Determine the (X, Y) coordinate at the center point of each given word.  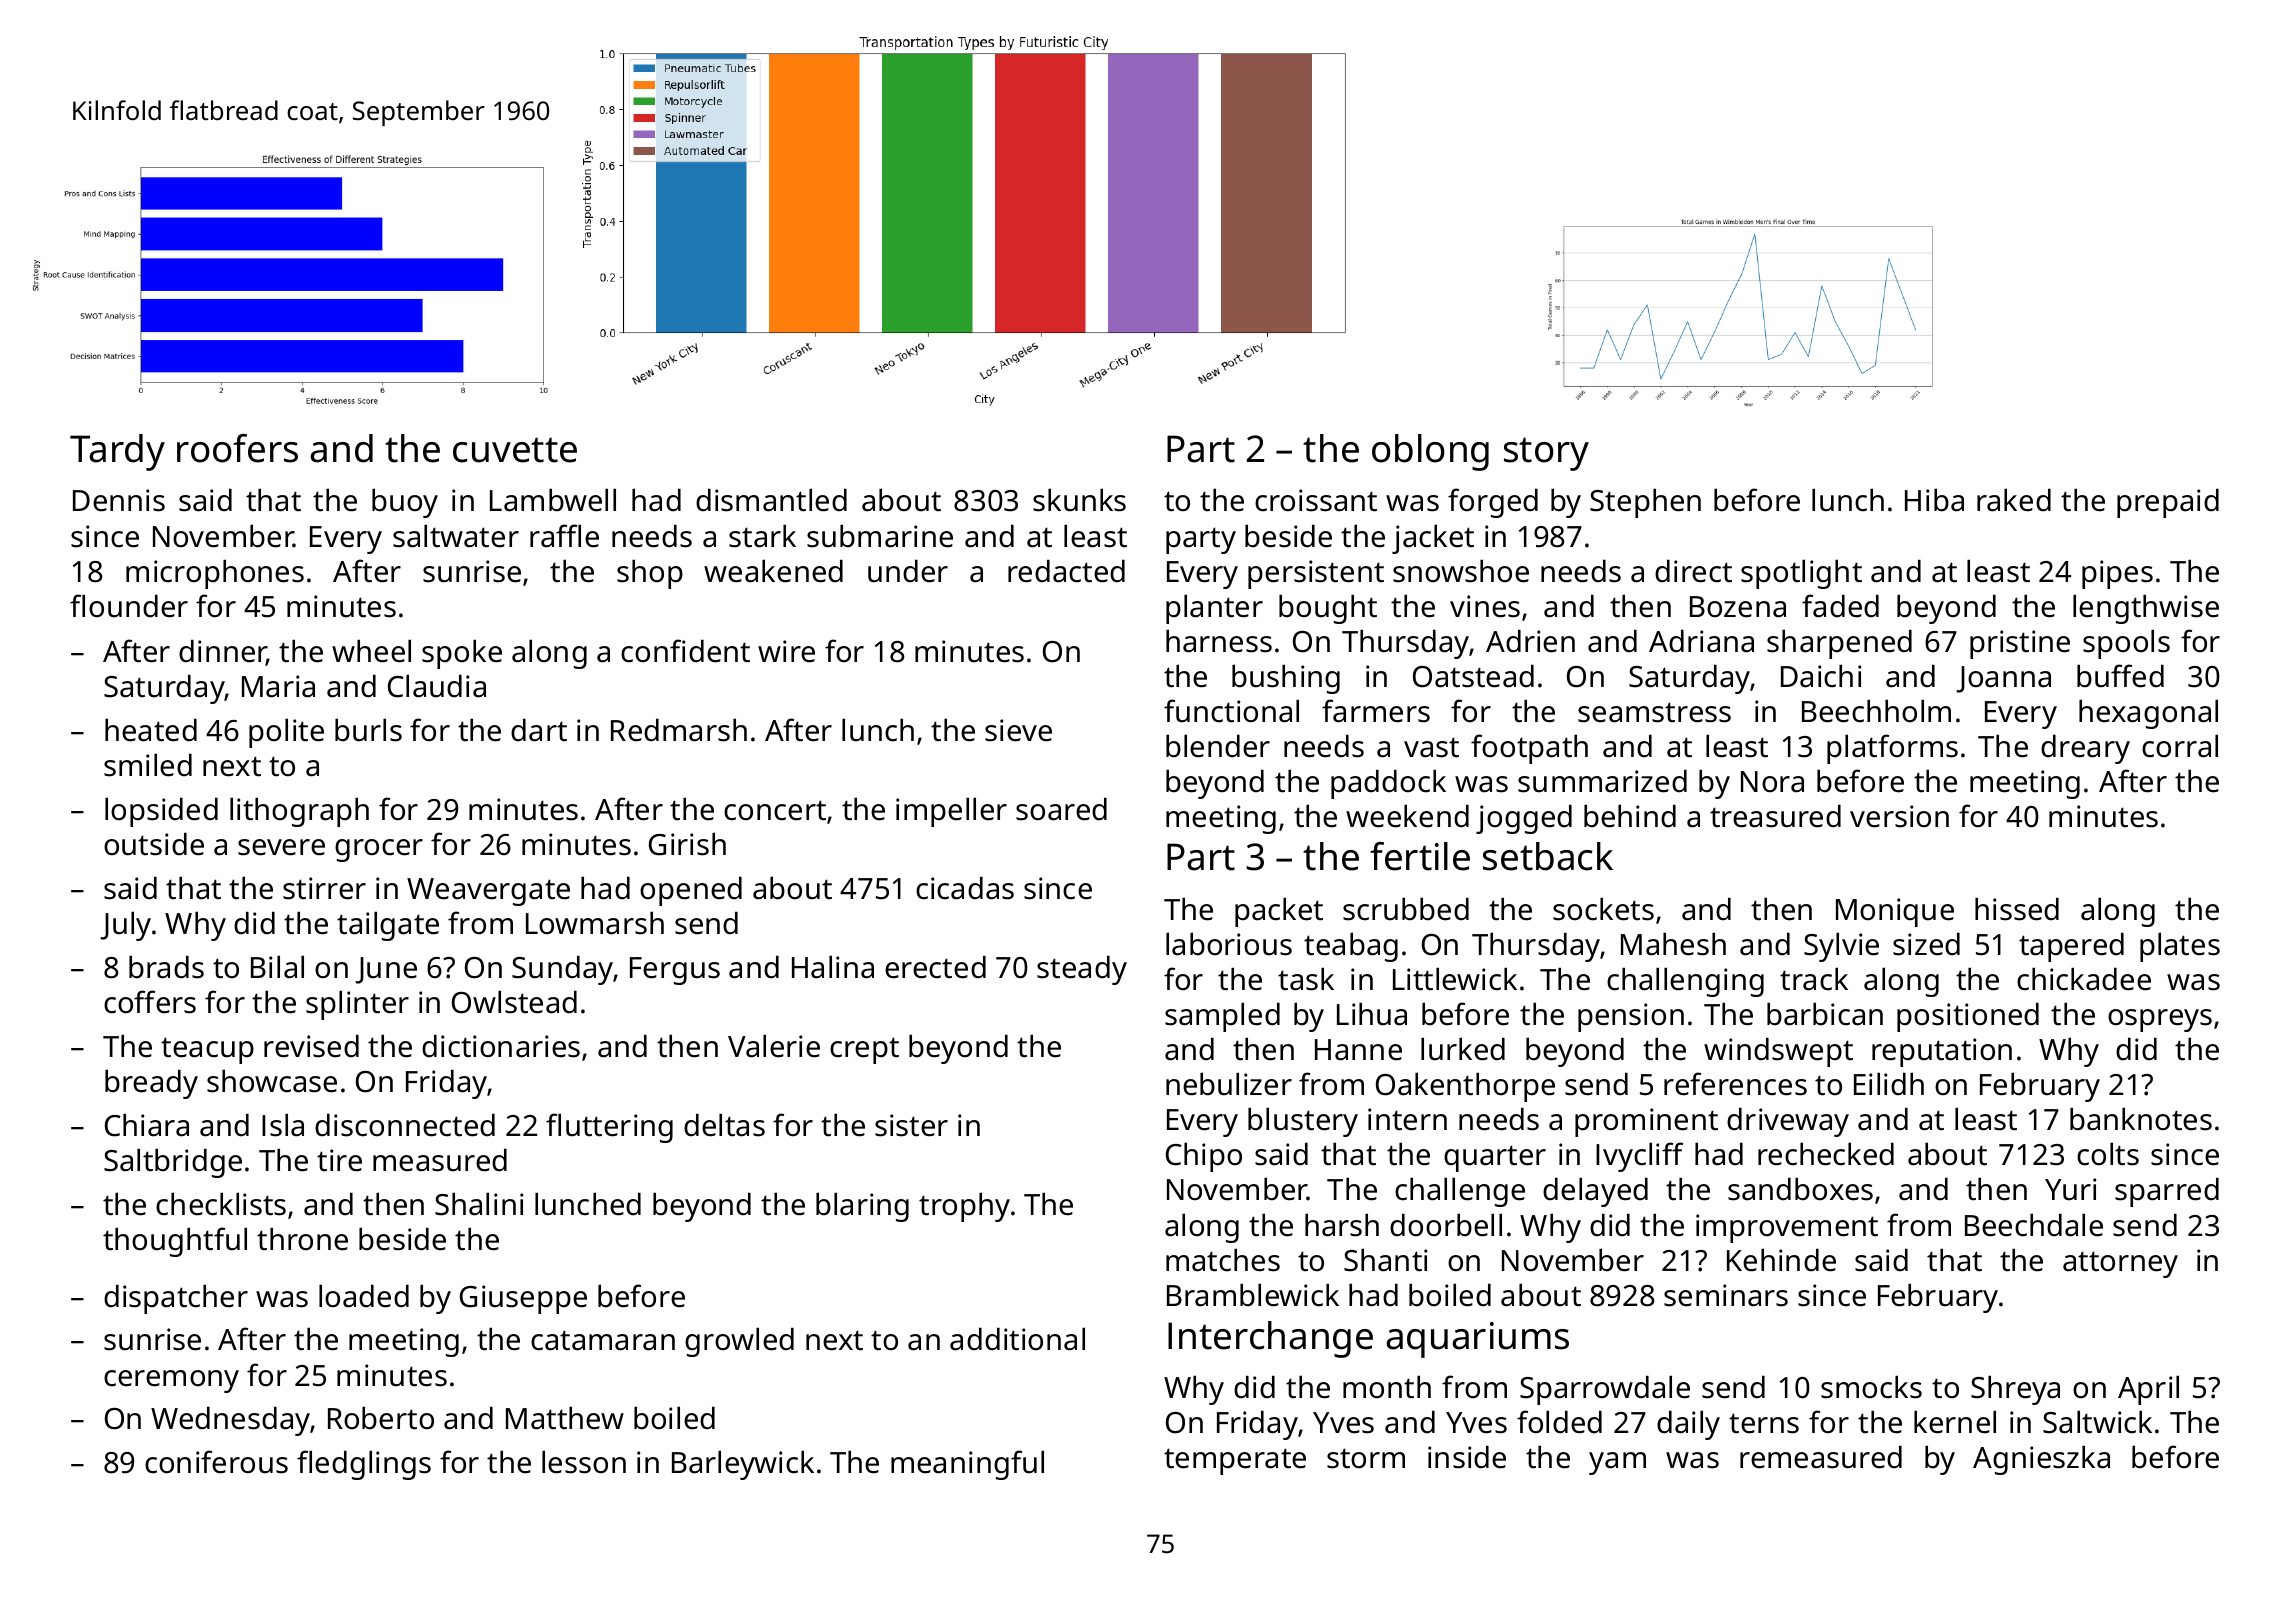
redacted (1066, 571)
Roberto (381, 1418)
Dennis (119, 500)
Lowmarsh (595, 923)
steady (1082, 970)
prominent (1646, 1122)
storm (1366, 1458)
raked (2014, 500)
